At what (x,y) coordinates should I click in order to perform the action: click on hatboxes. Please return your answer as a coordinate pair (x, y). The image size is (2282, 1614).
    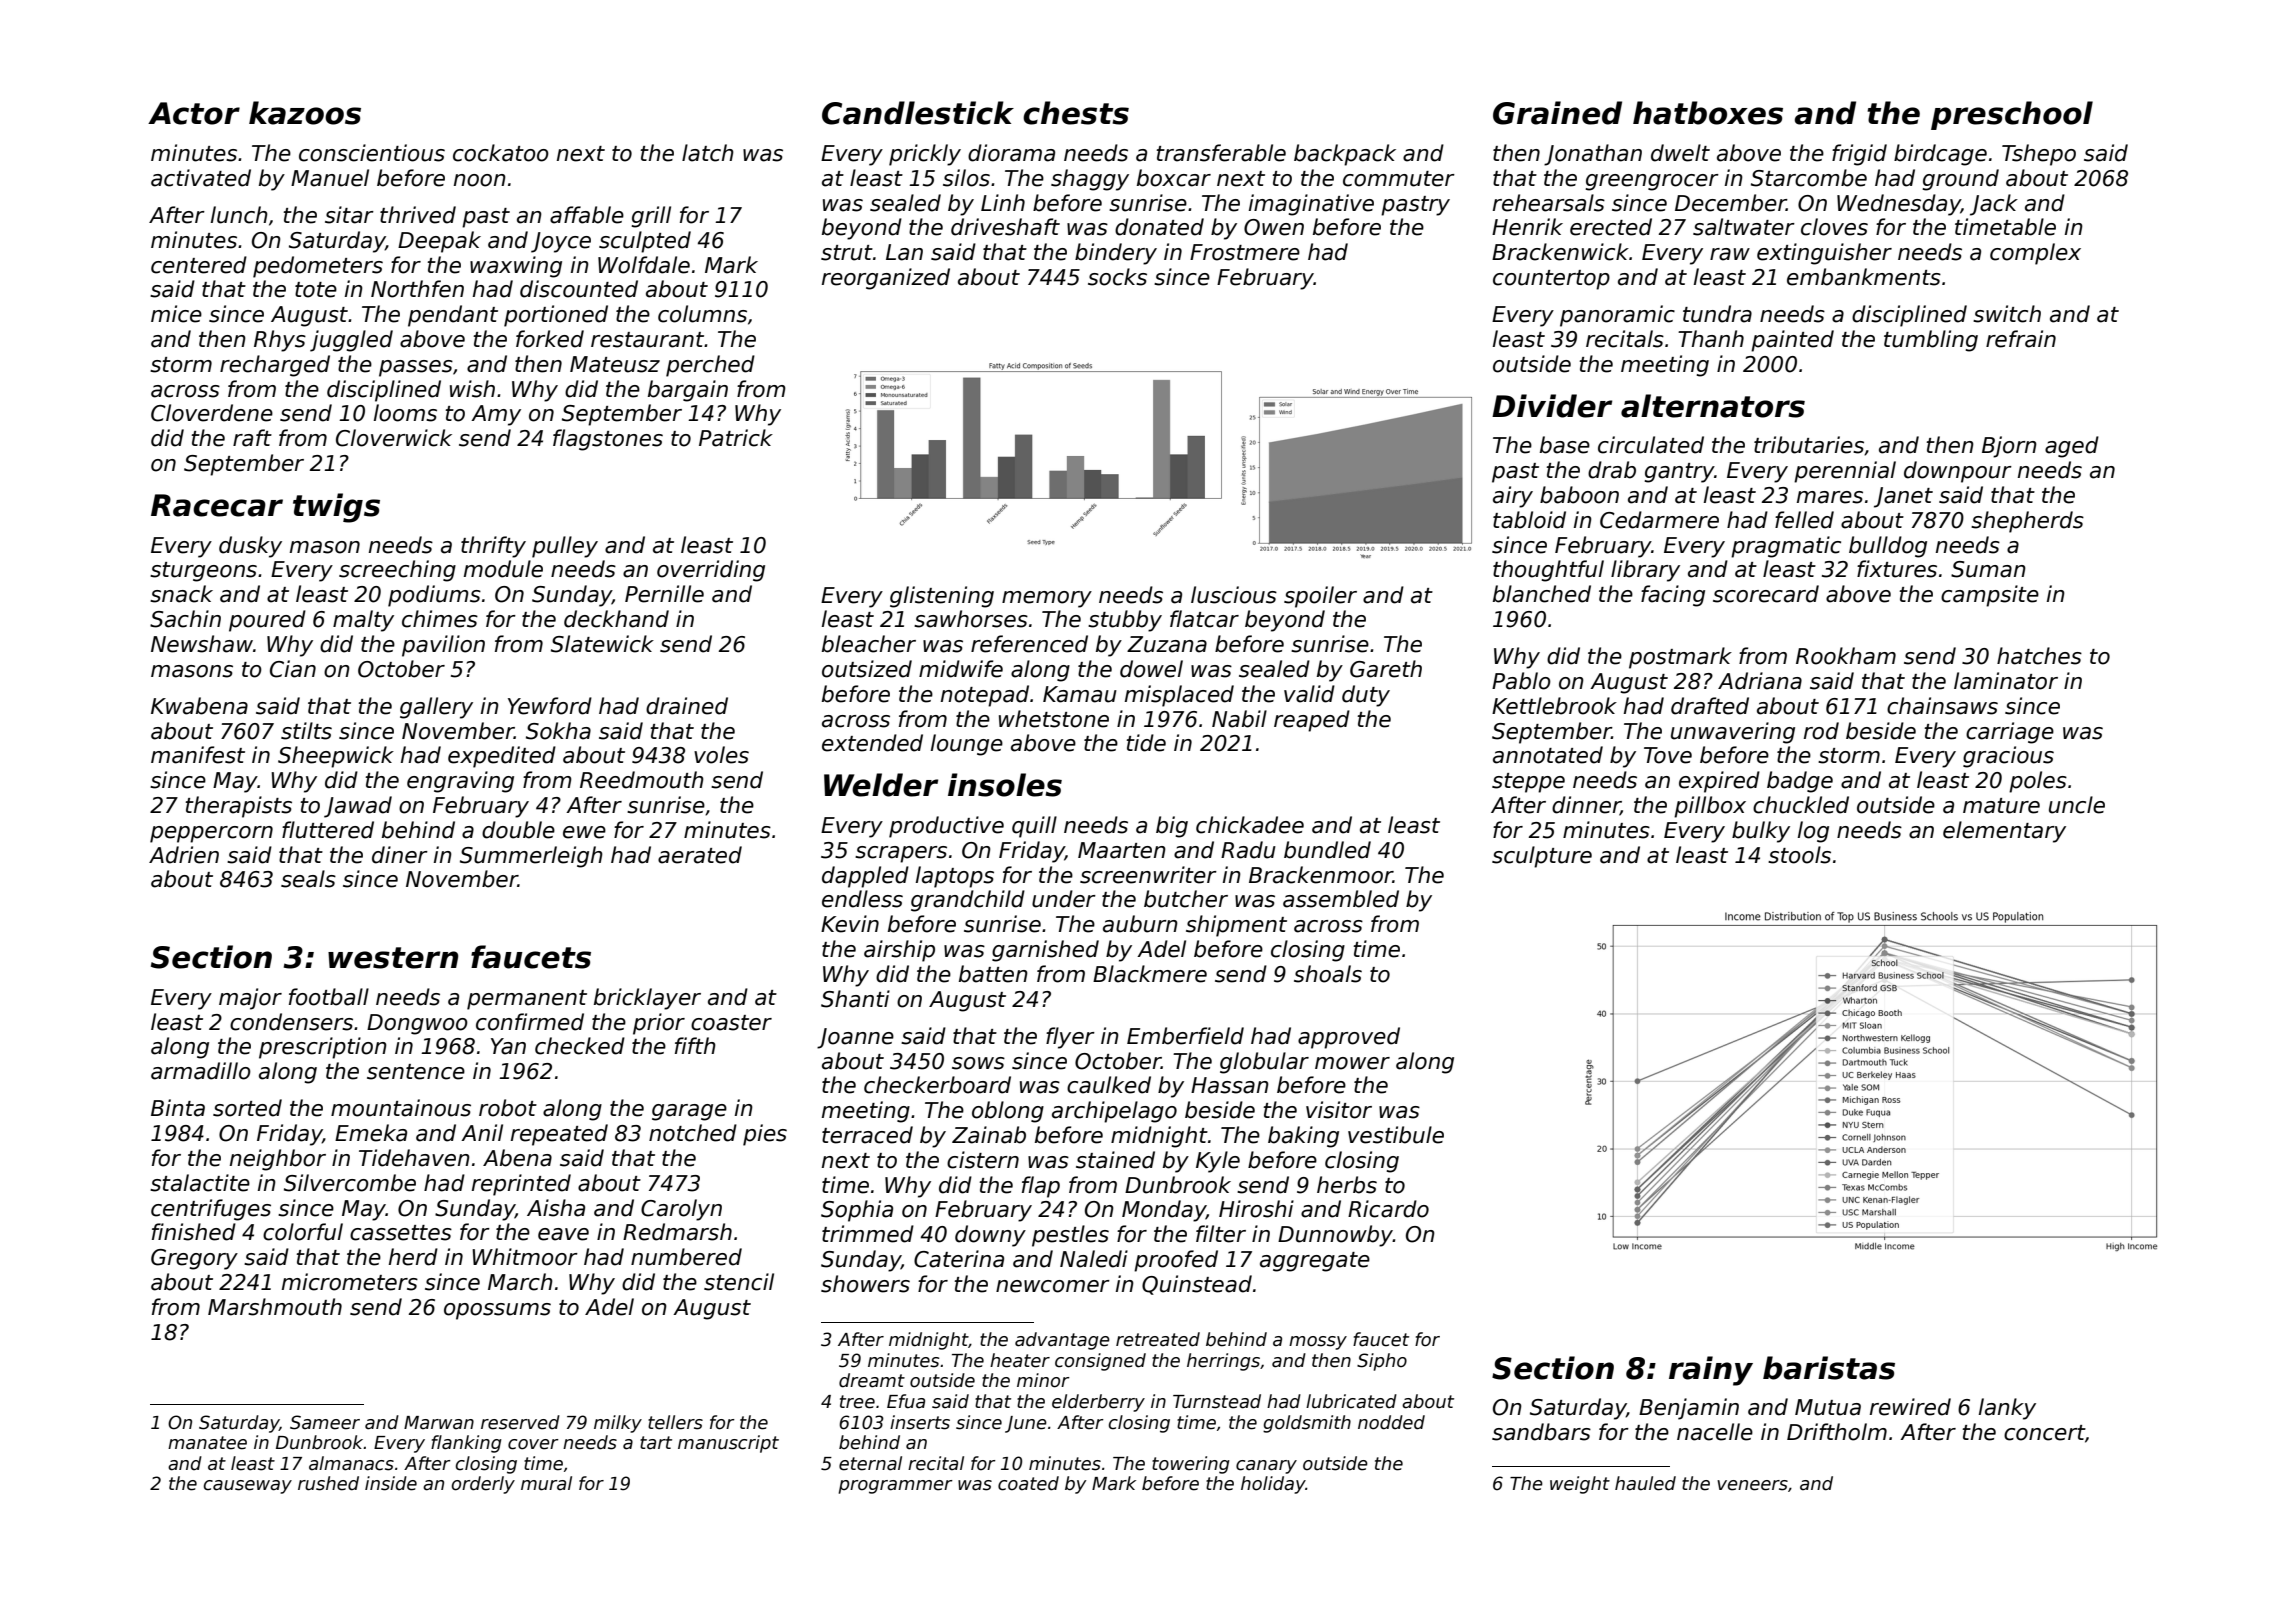
    Looking at the image, I should click on (1708, 113).
